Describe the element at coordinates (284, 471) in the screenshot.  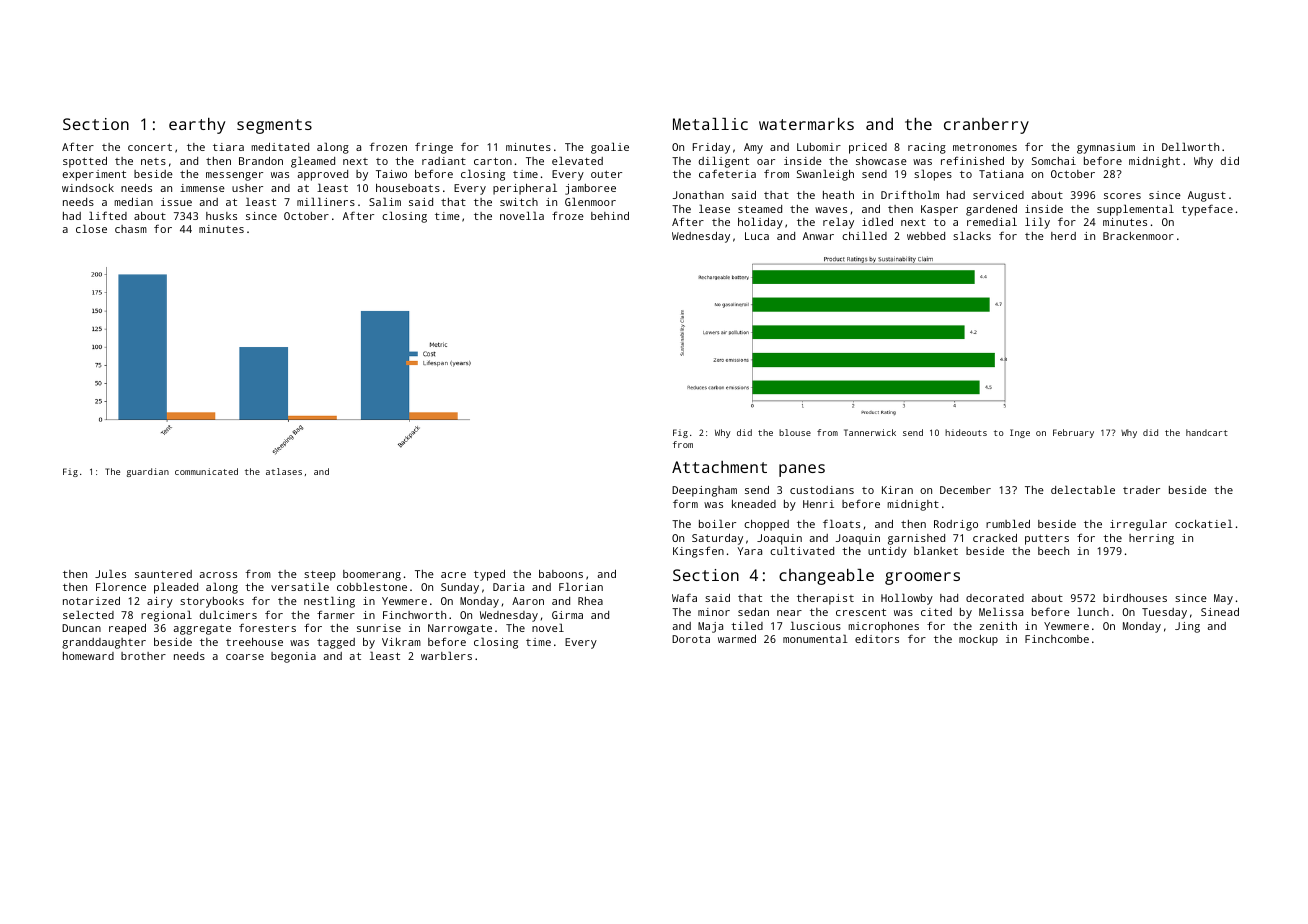
I see `atlases` at that location.
